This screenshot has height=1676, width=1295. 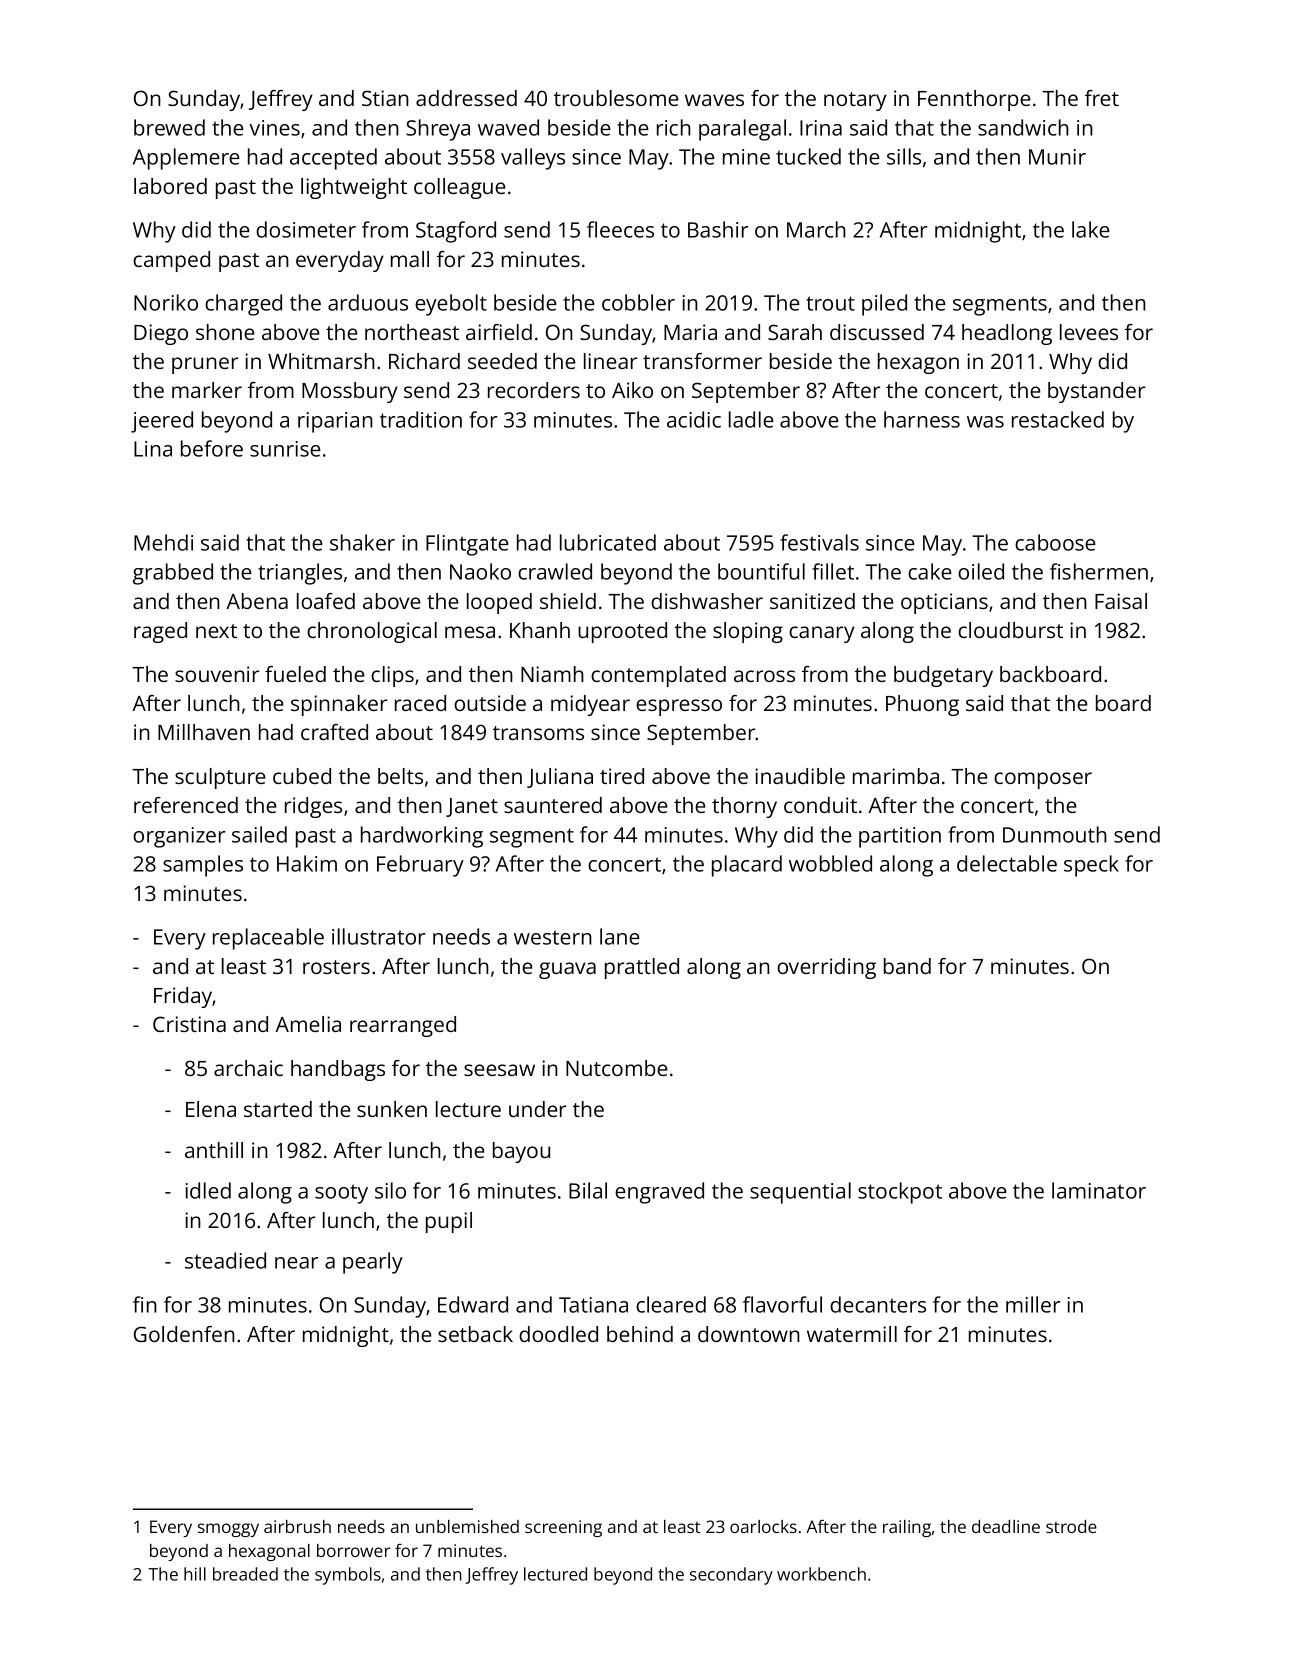 I want to click on Abena, so click(x=257, y=601).
